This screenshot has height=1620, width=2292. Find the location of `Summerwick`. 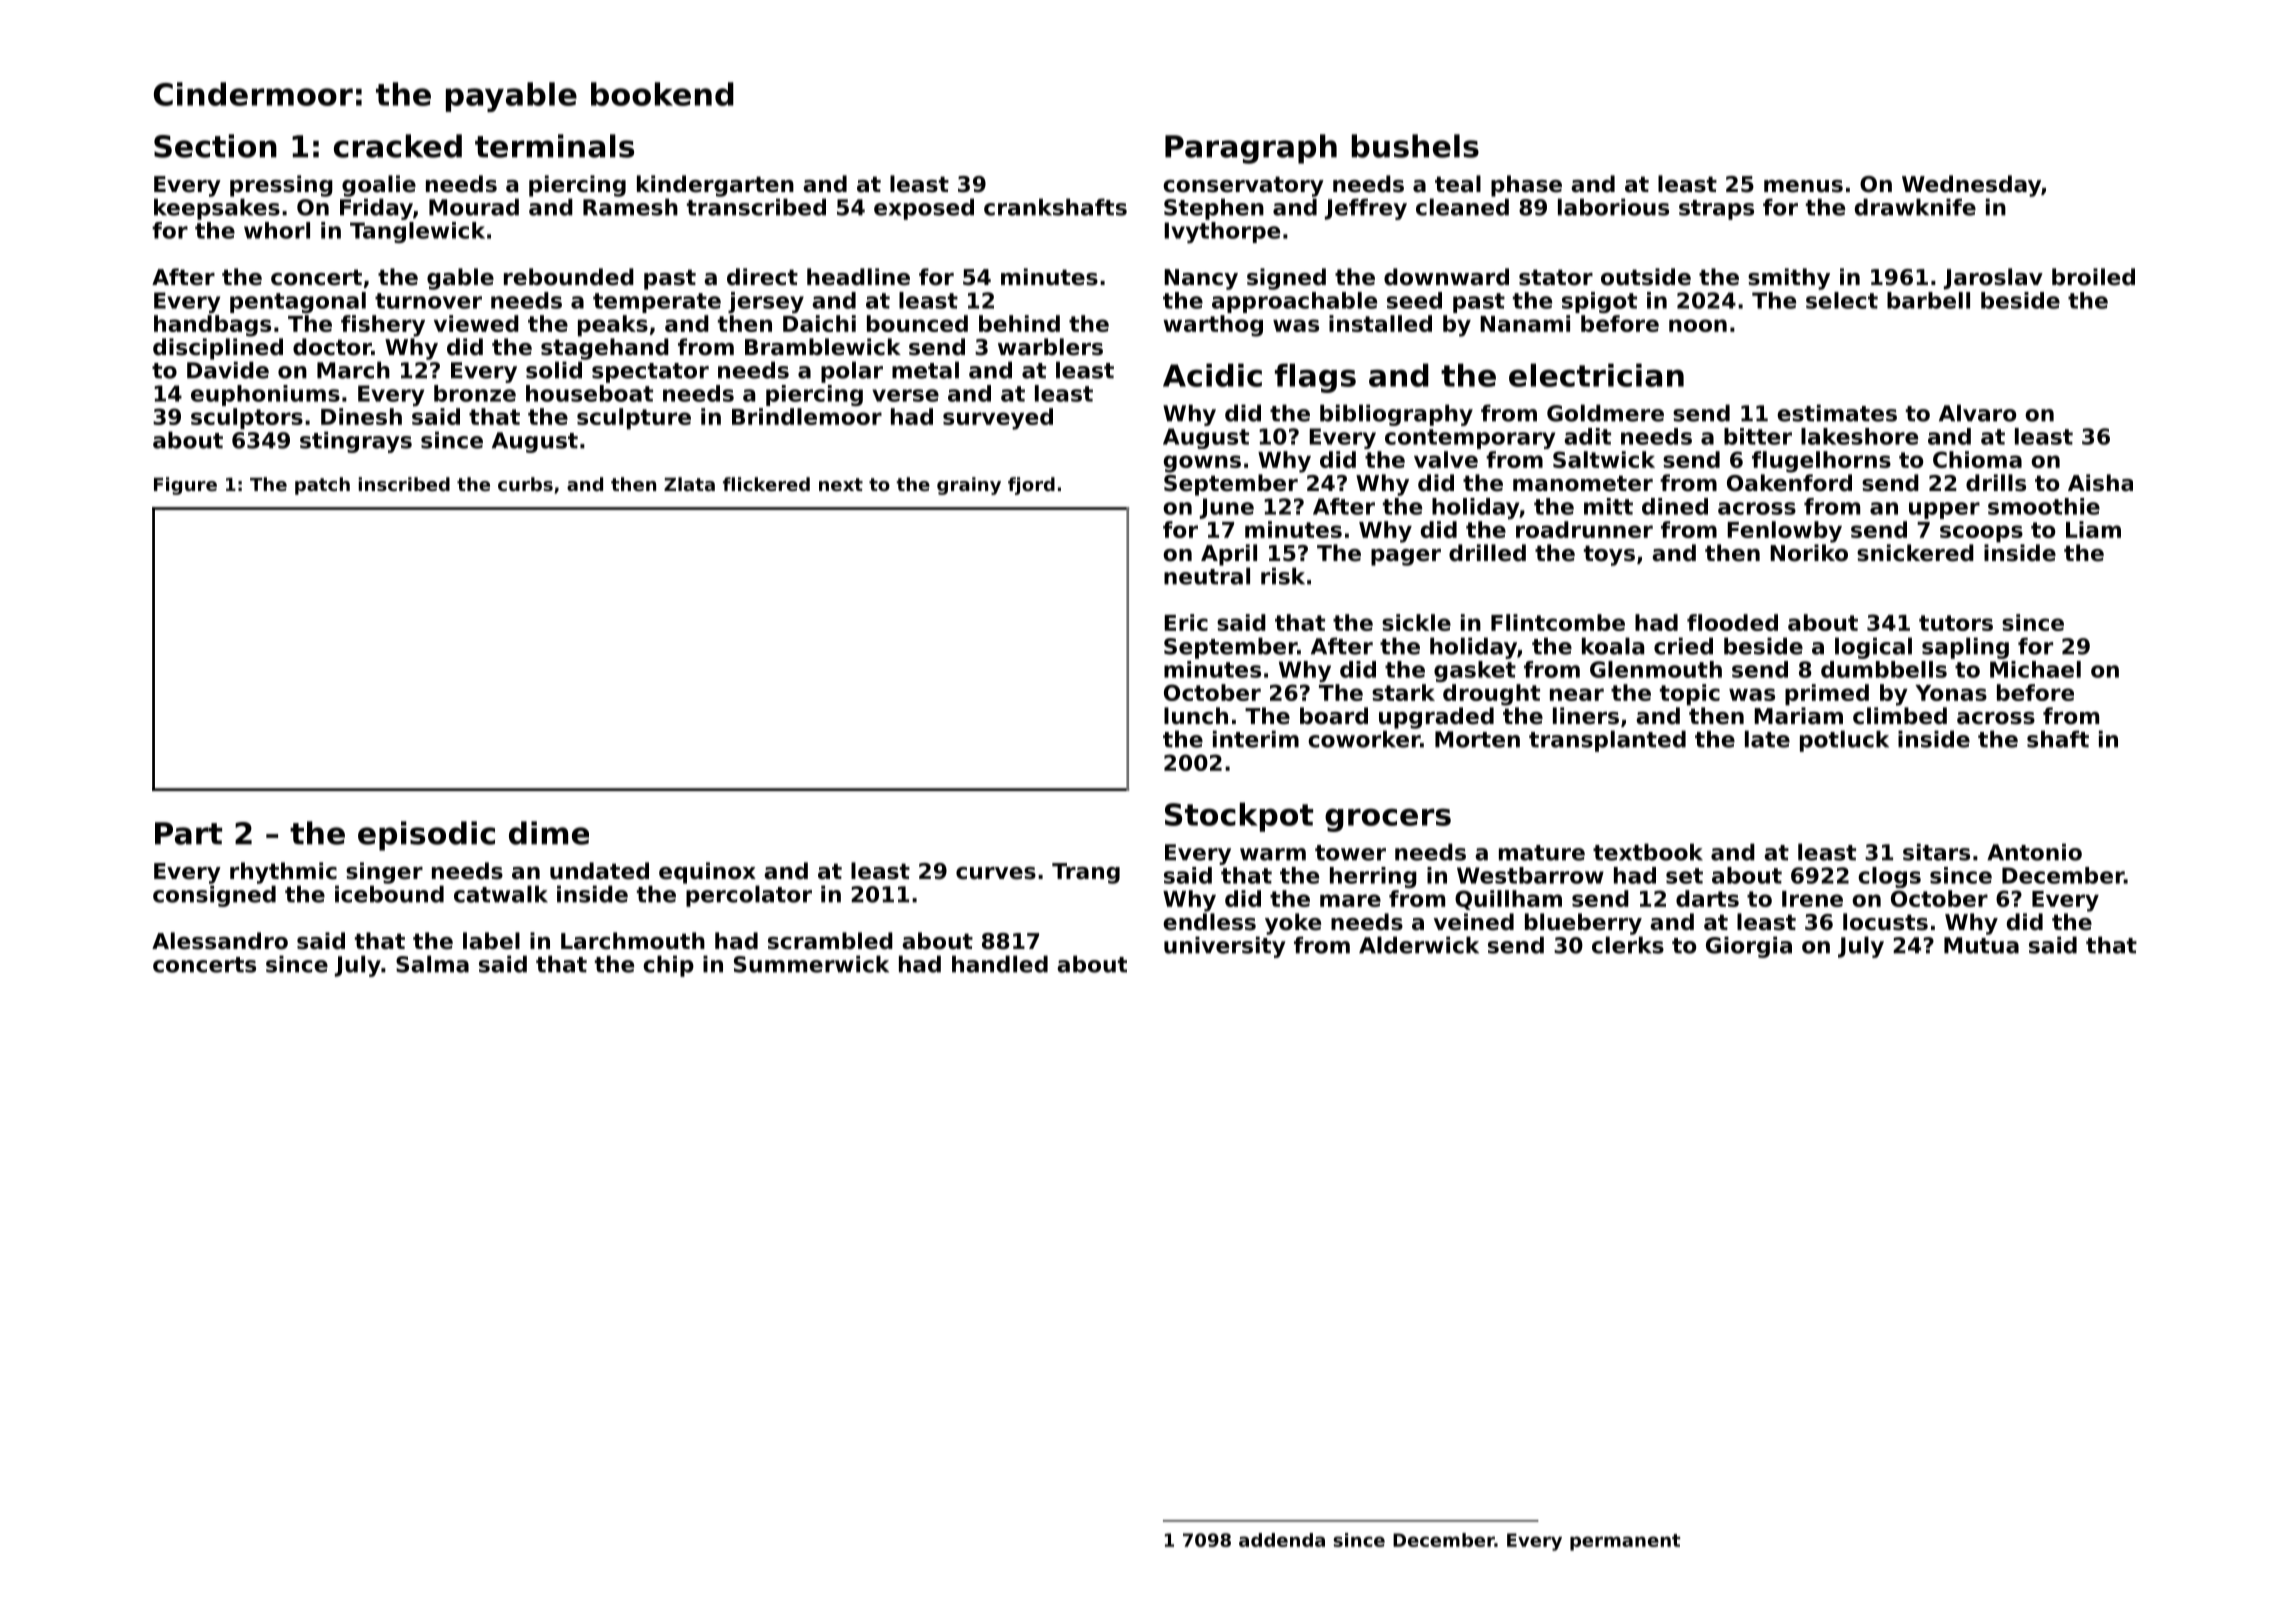

Summerwick is located at coordinates (811, 964).
